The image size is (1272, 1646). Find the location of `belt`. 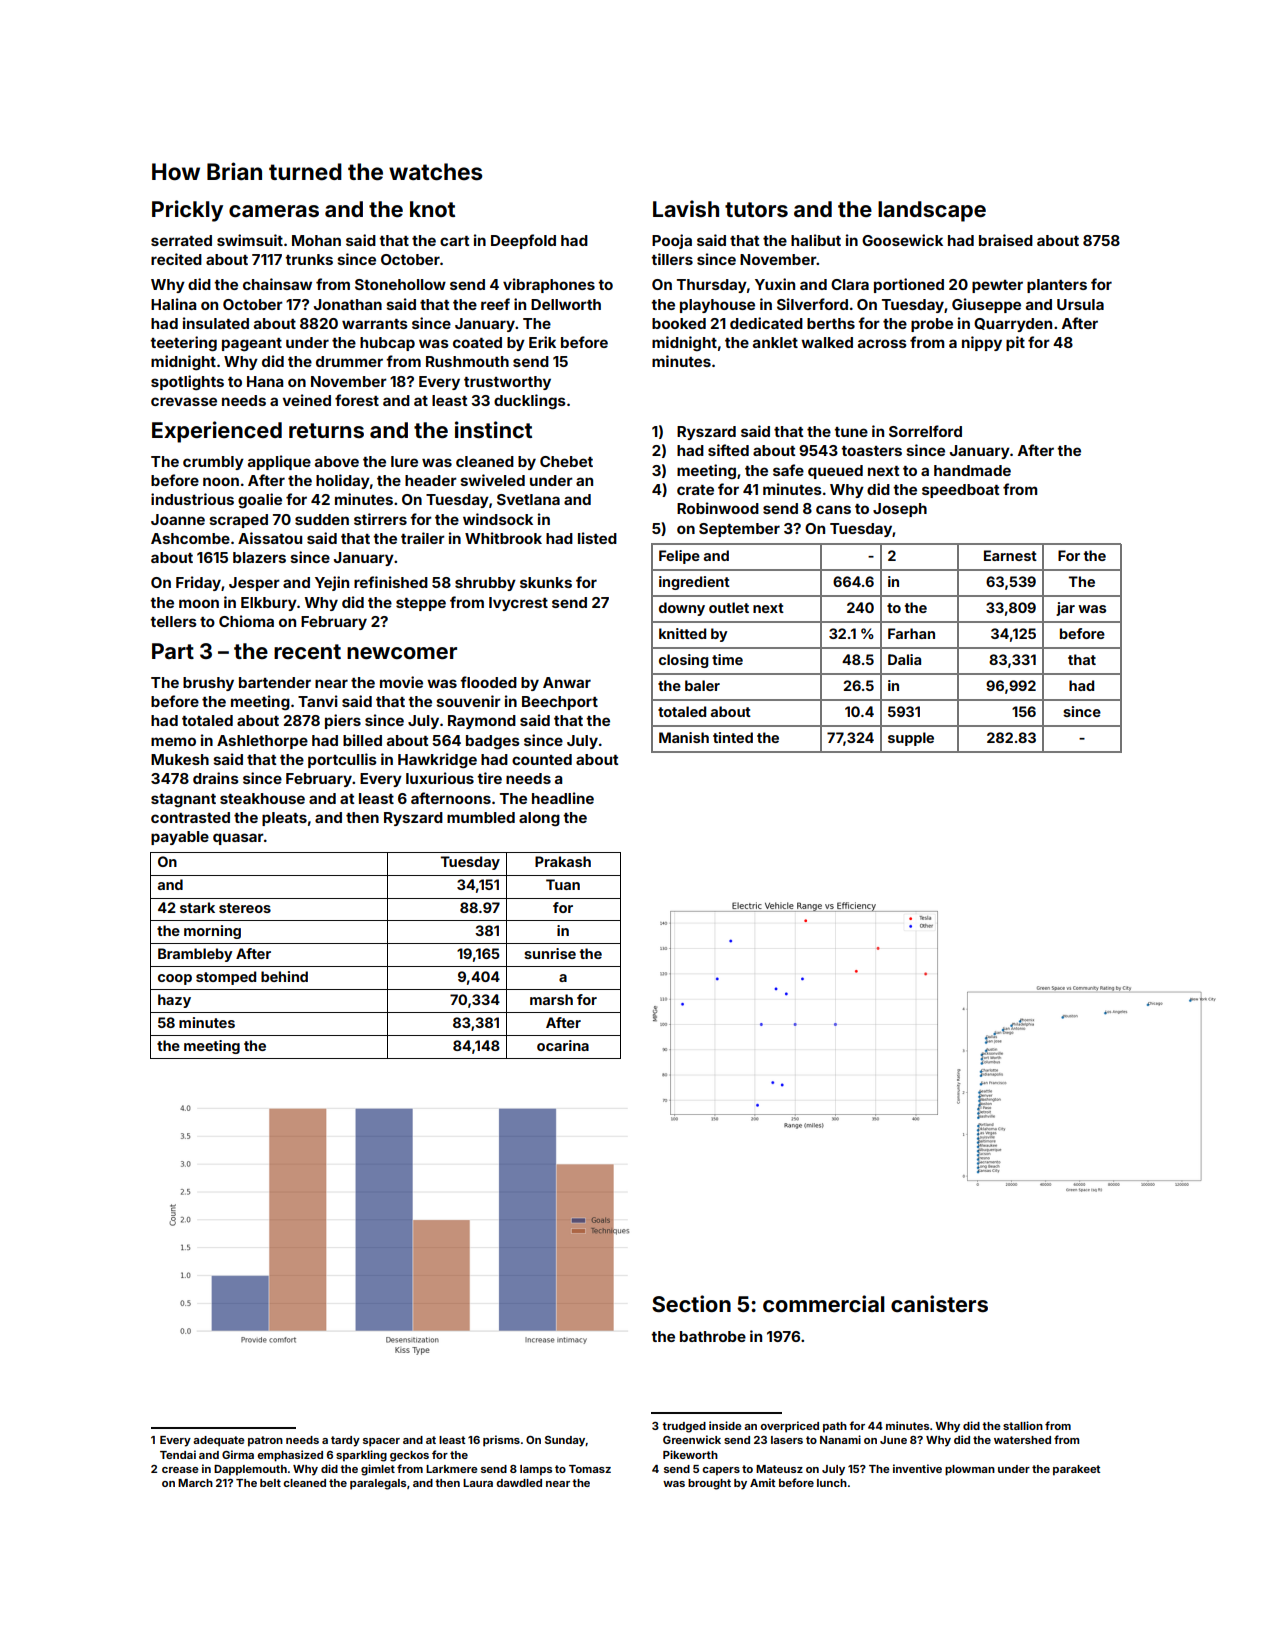

belt is located at coordinates (270, 1483).
